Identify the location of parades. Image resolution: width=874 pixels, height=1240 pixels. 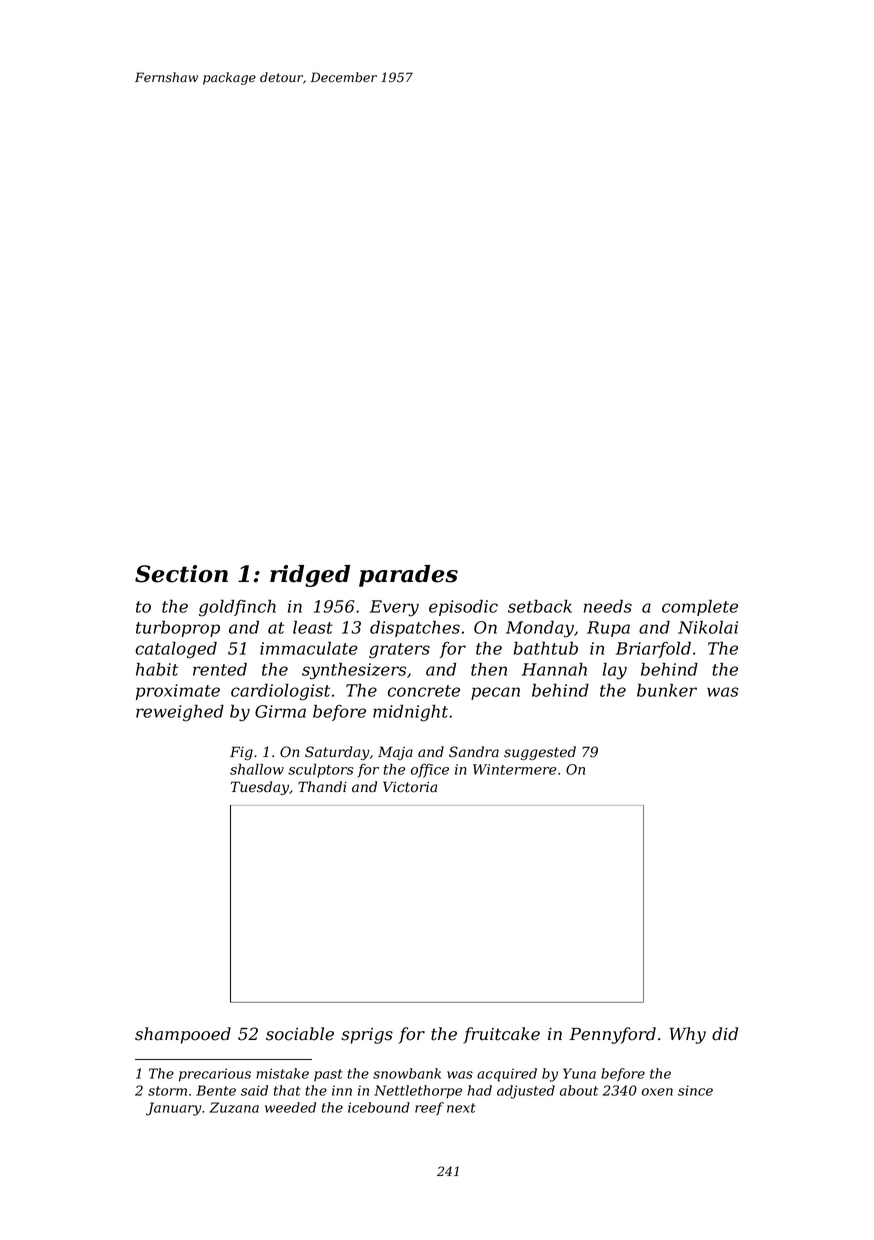
(408, 576).
